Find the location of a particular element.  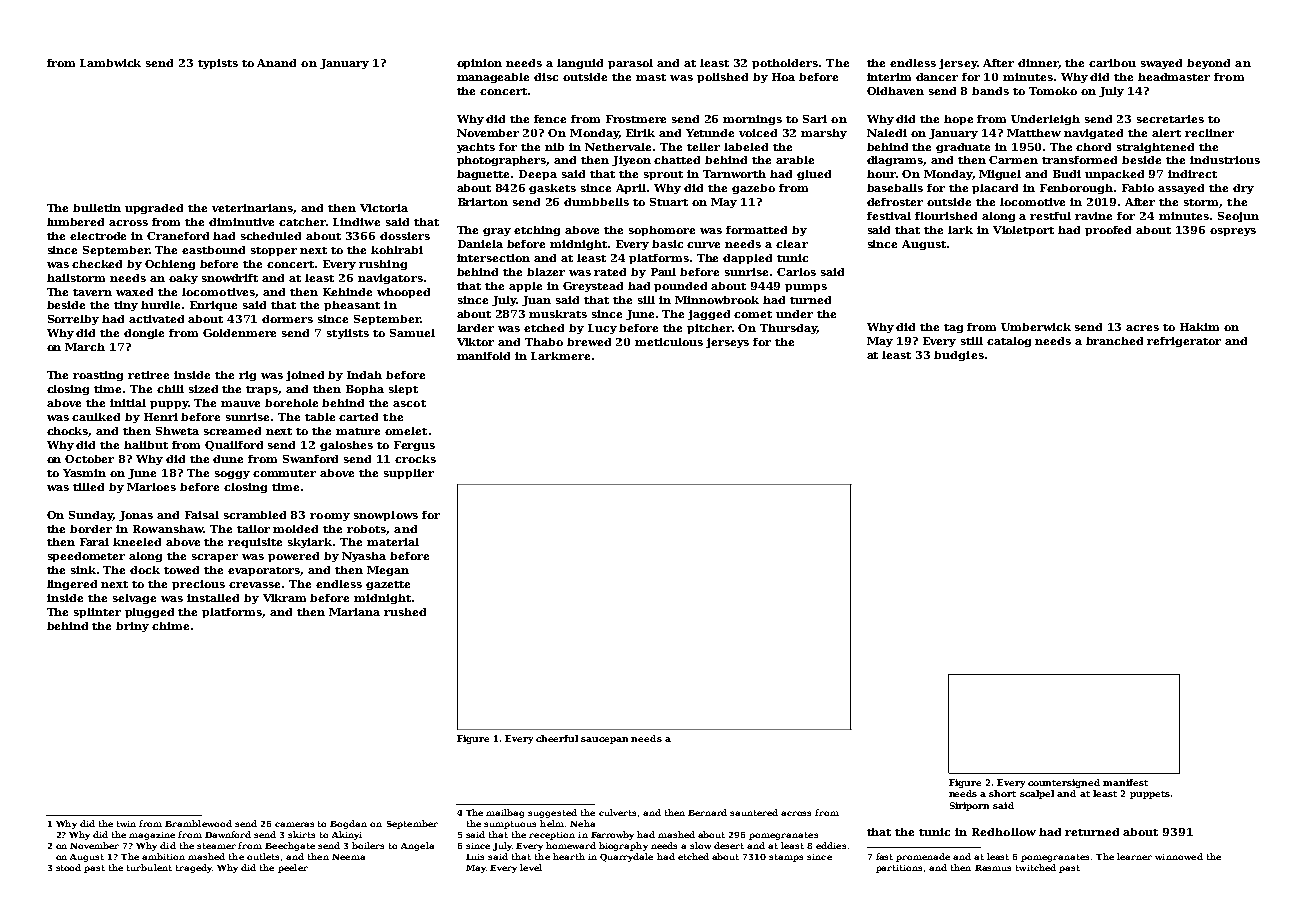

marshy is located at coordinates (824, 134).
